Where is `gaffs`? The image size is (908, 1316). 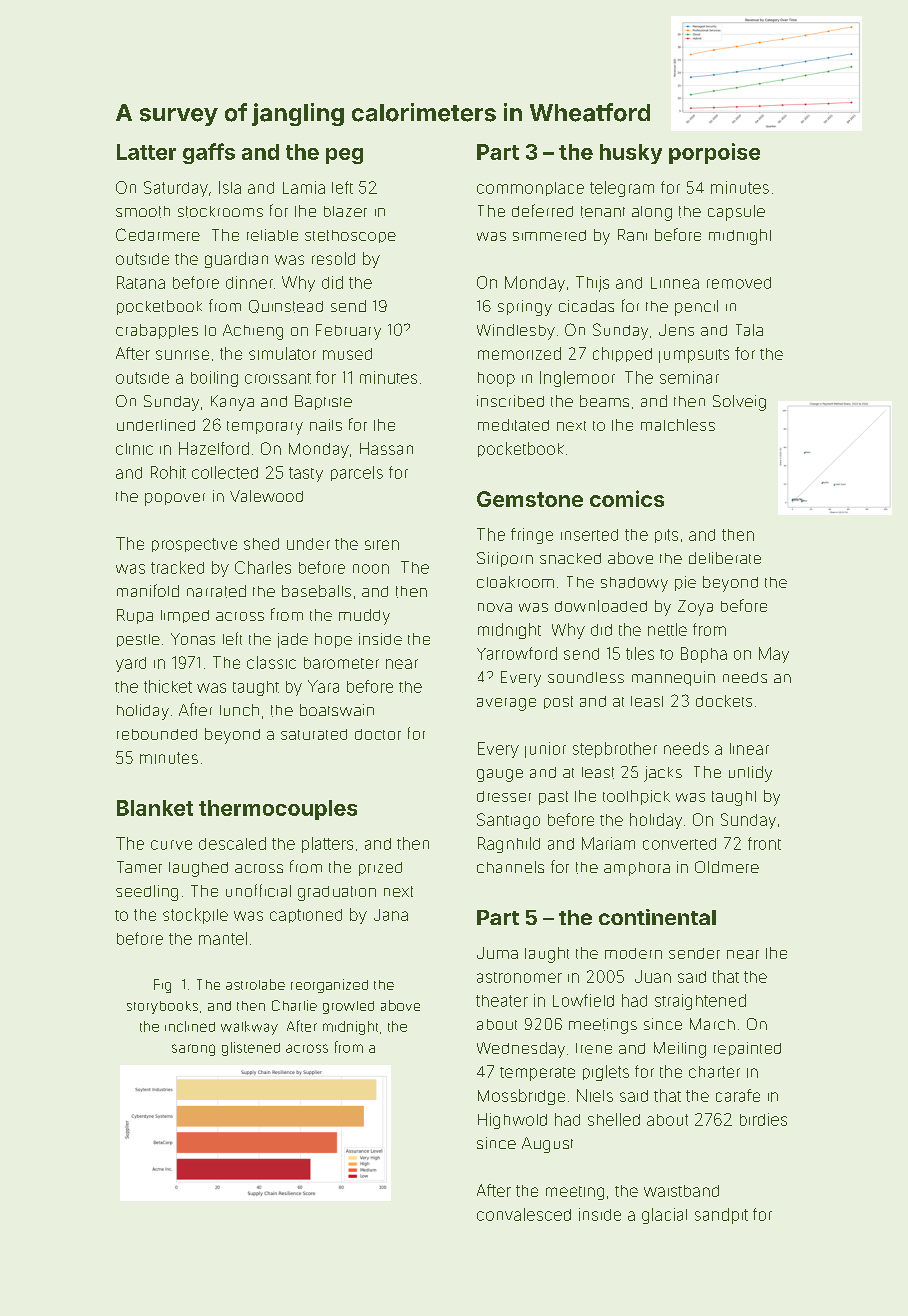
gaffs is located at coordinates (209, 153).
